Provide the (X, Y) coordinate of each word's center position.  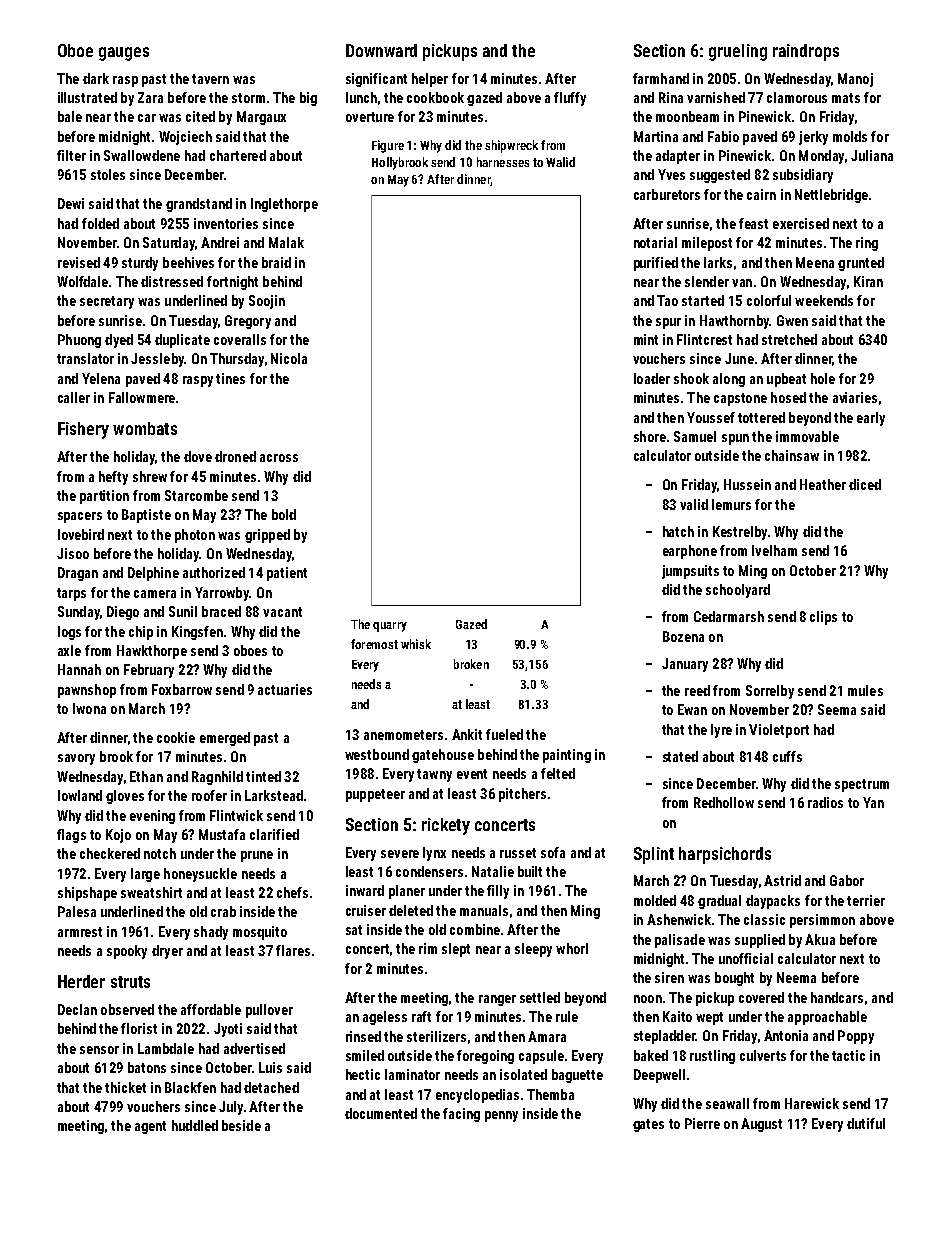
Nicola (289, 358)
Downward (381, 50)
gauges (124, 54)
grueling (738, 52)
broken (471, 664)
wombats (145, 428)
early (871, 419)
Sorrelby (770, 692)
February (149, 671)
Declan (77, 1009)
